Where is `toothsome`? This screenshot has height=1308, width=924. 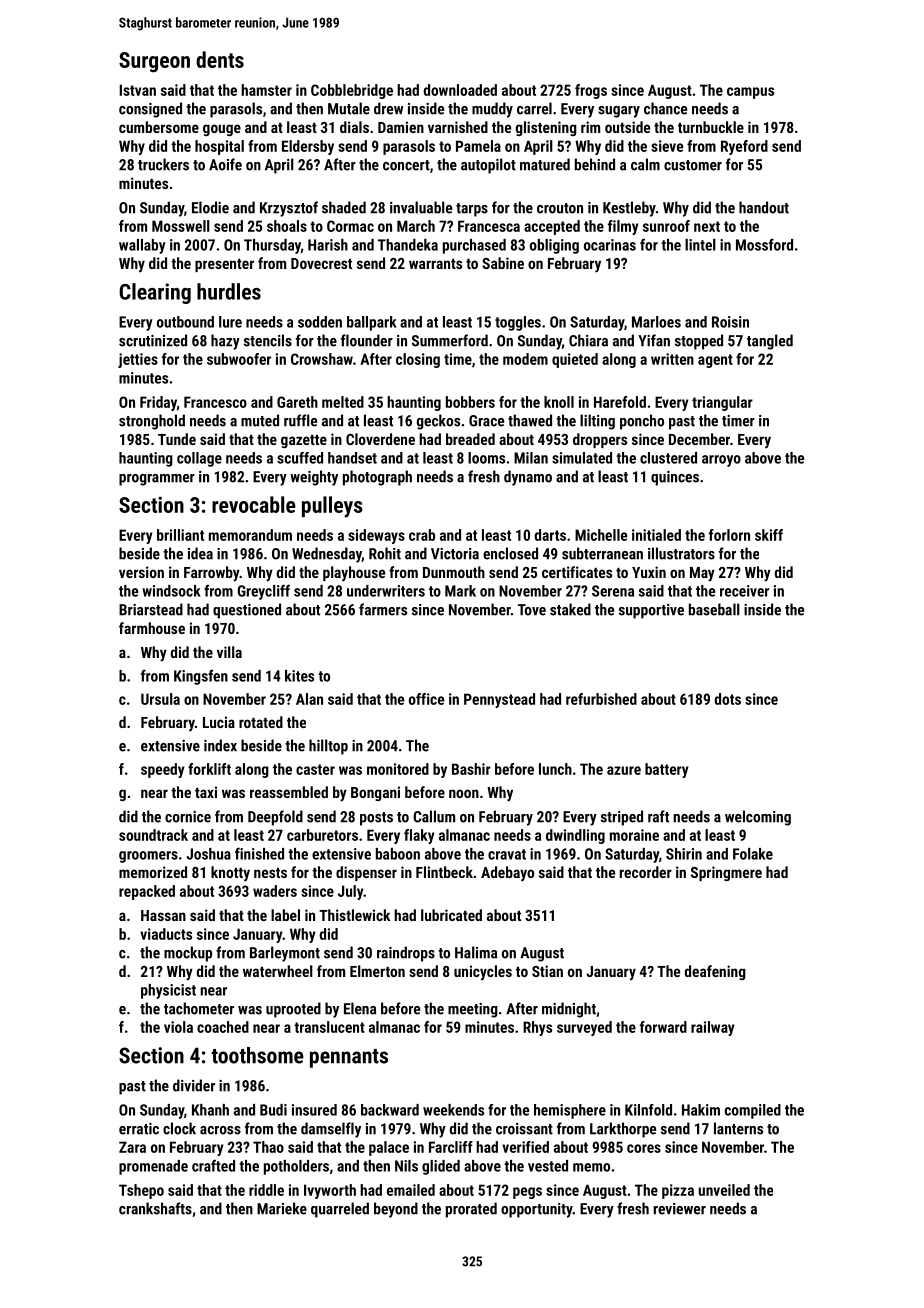 toothsome is located at coordinates (257, 1055).
